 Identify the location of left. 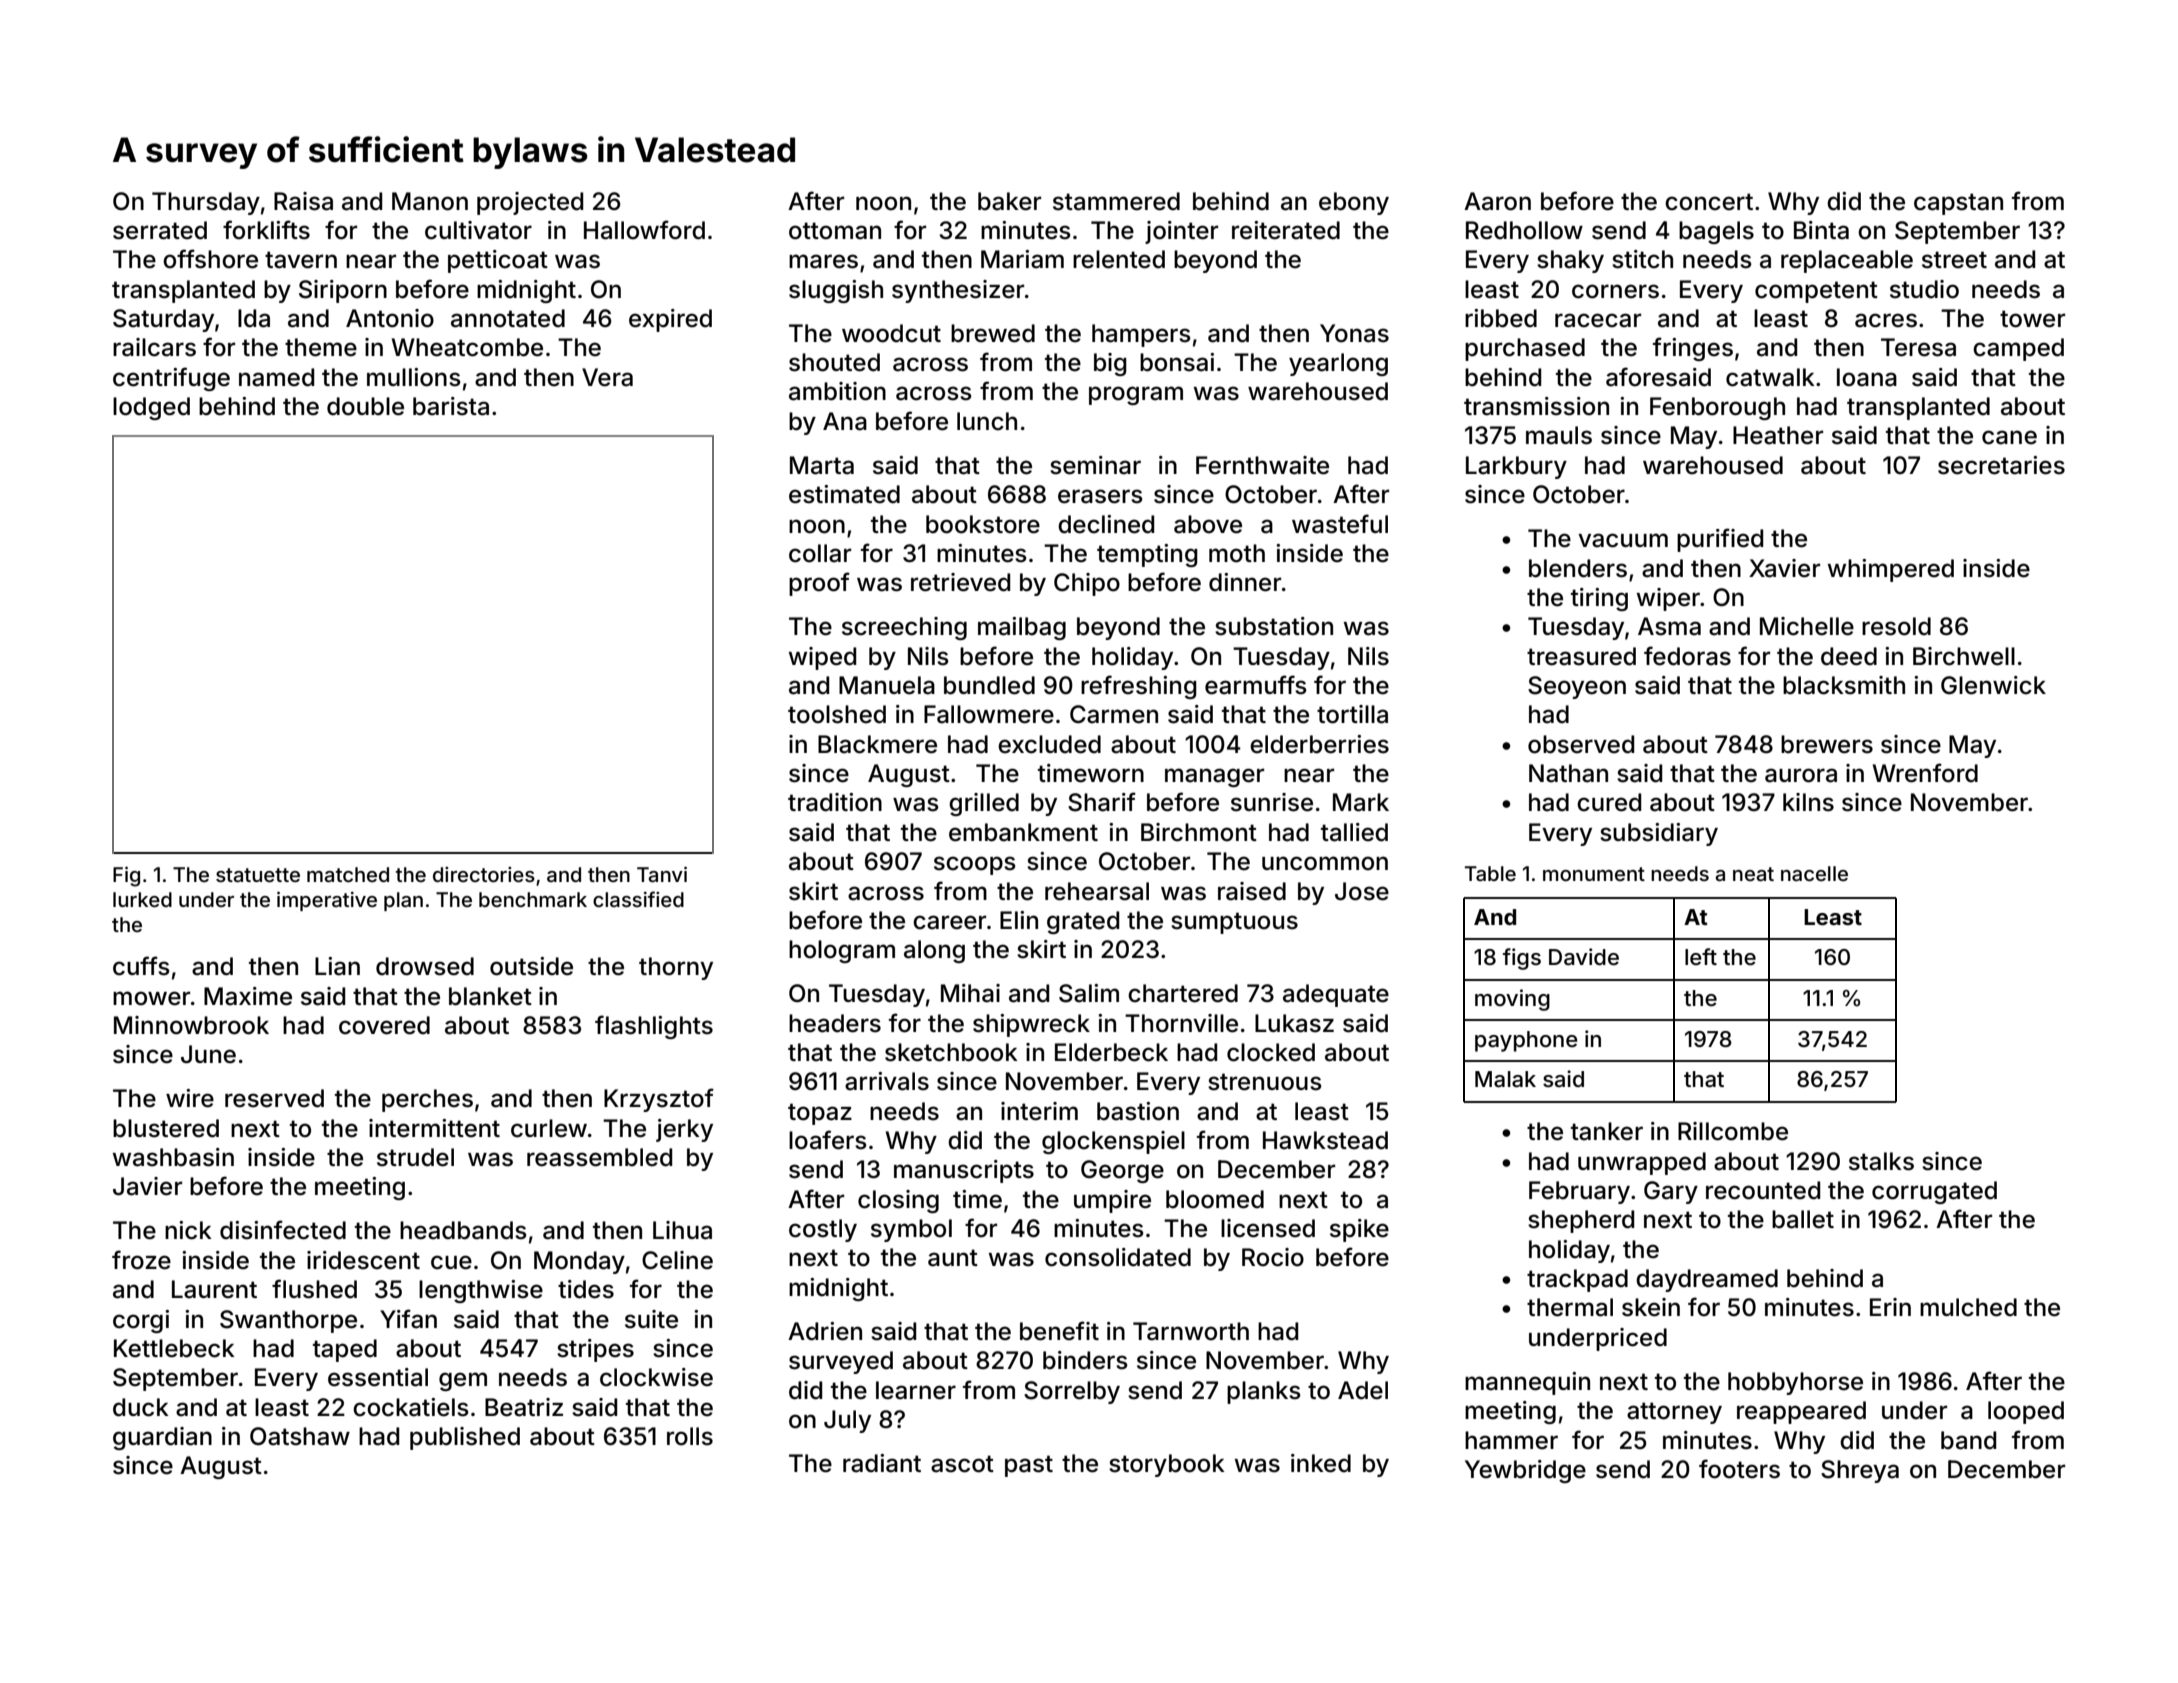
(1701, 956).
